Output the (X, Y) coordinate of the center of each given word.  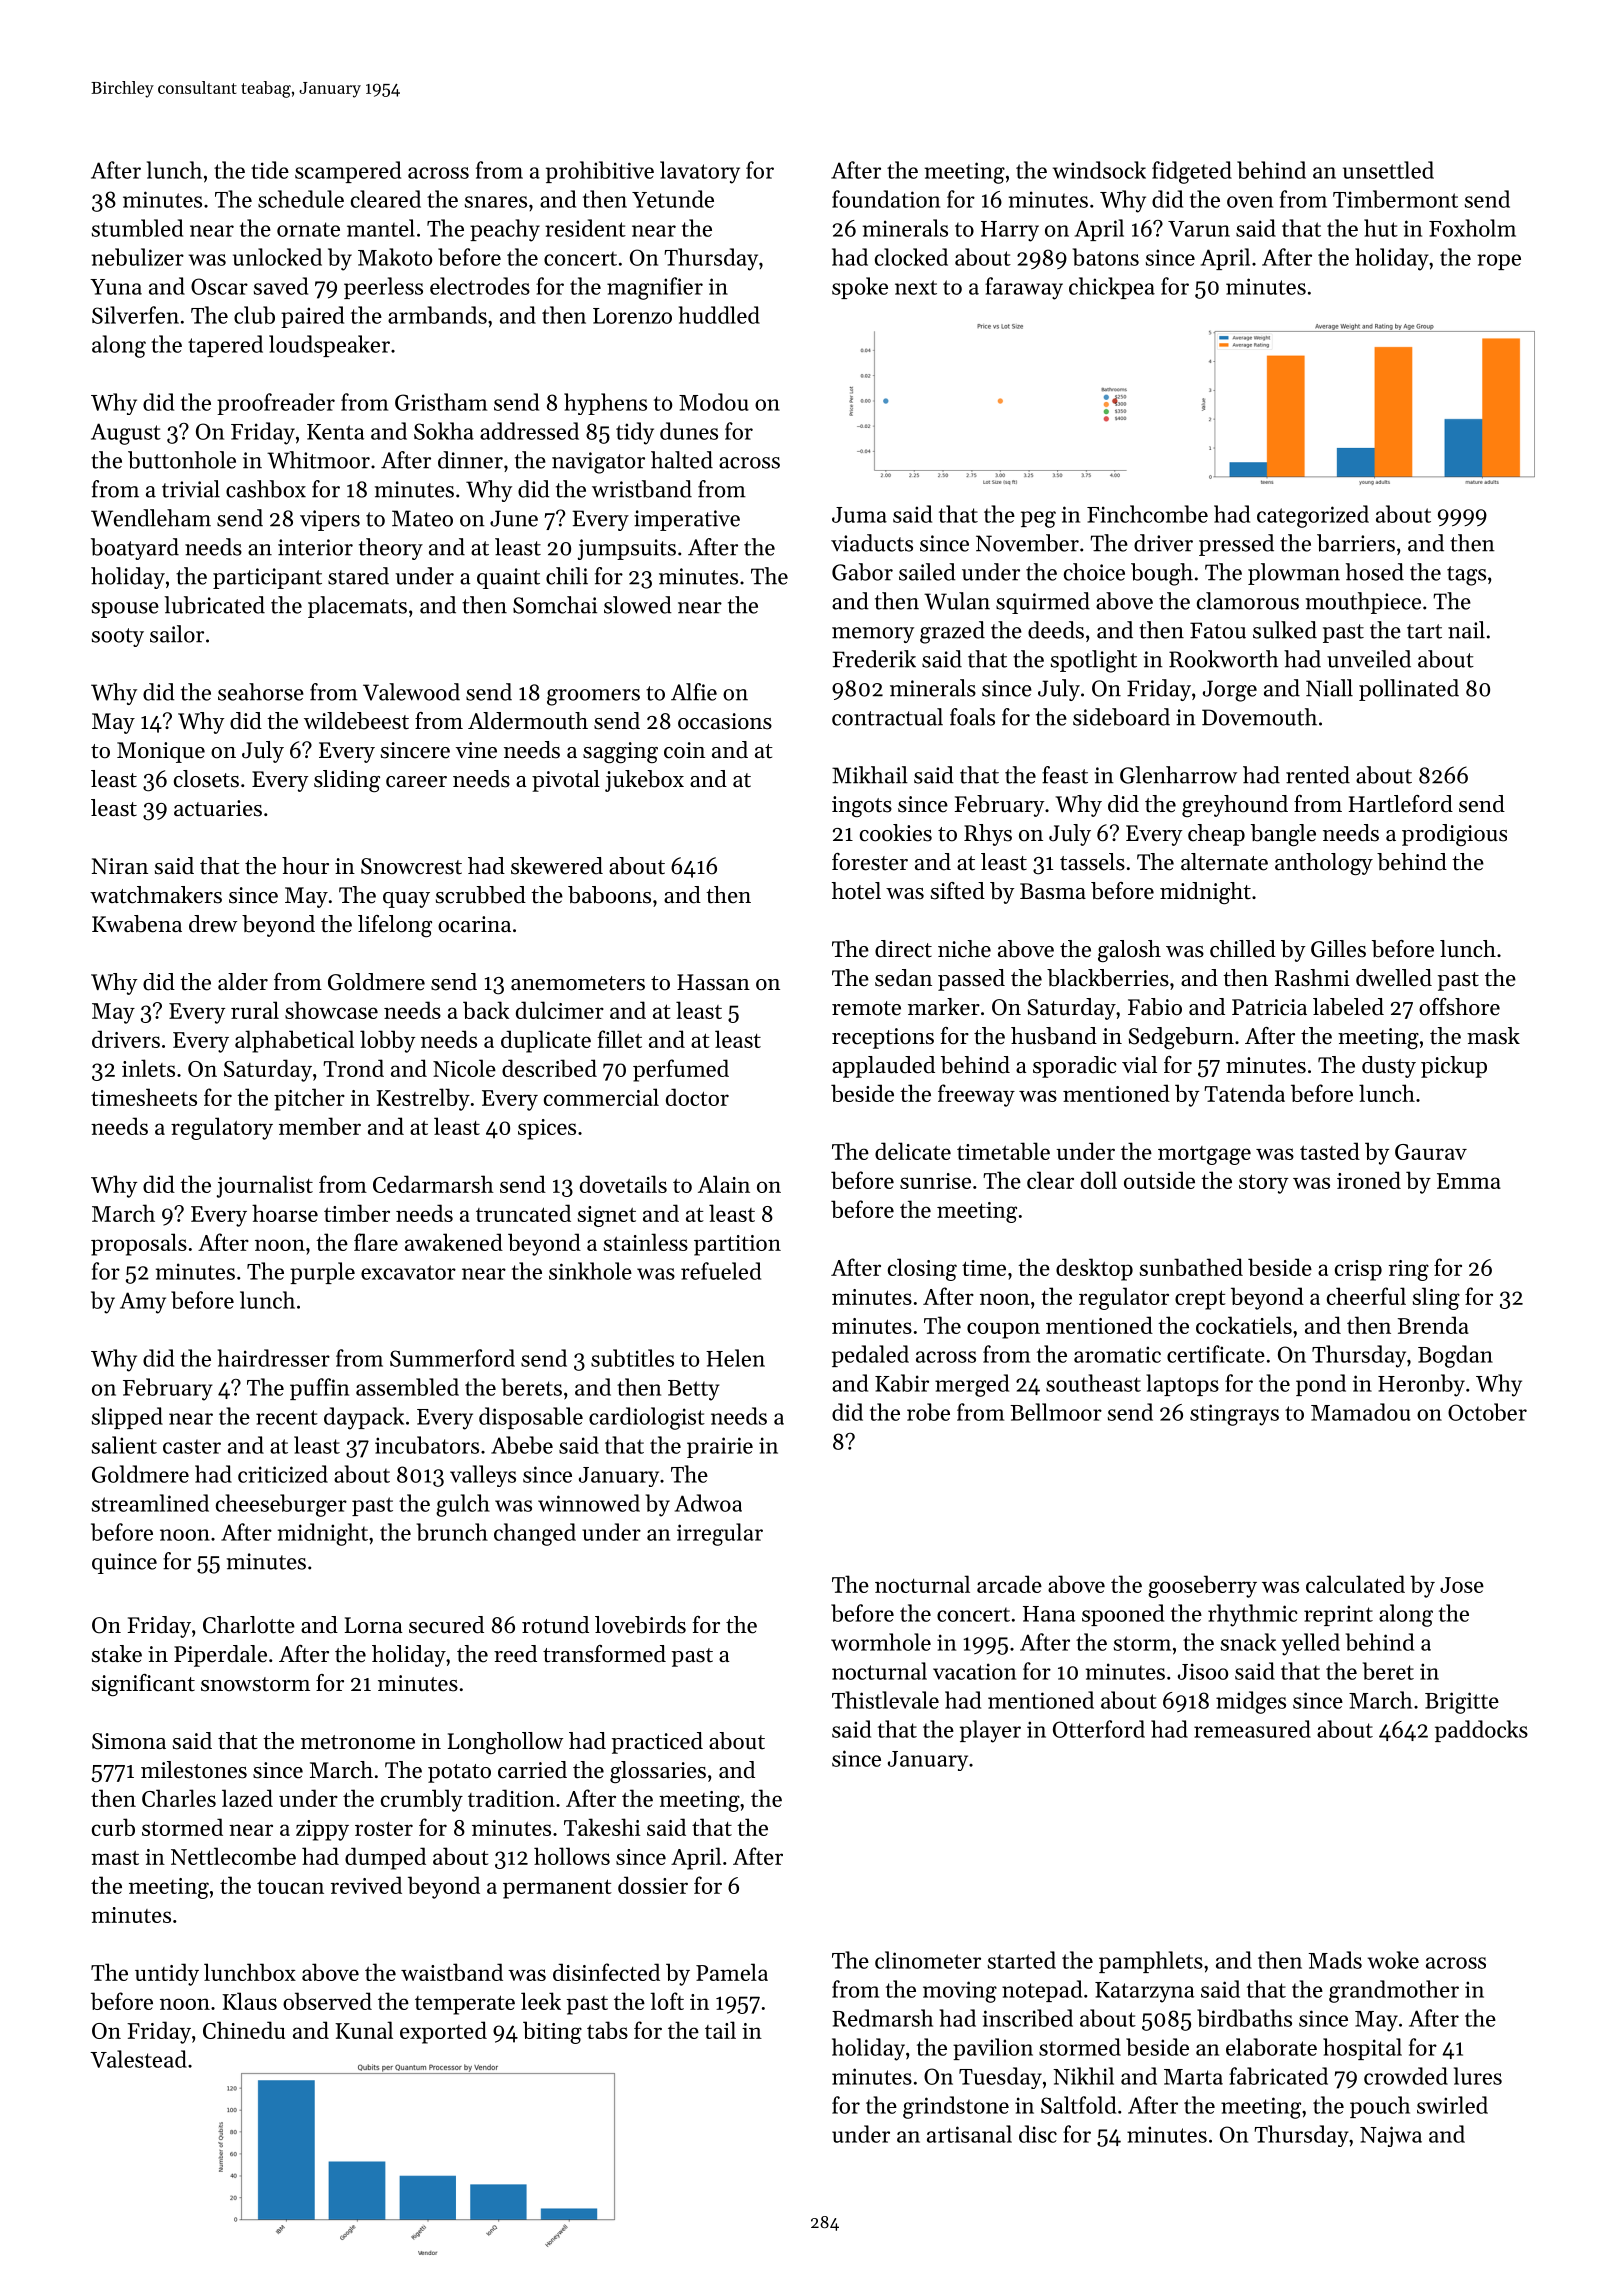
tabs (607, 2030)
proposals (139, 1244)
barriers (1356, 543)
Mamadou (1361, 1412)
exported (443, 2032)
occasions (725, 721)
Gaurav (1431, 1152)
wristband (642, 489)
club (254, 315)
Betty (694, 1390)
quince (124, 1563)
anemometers (578, 983)
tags (1466, 576)
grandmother (1394, 1991)
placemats (357, 607)
